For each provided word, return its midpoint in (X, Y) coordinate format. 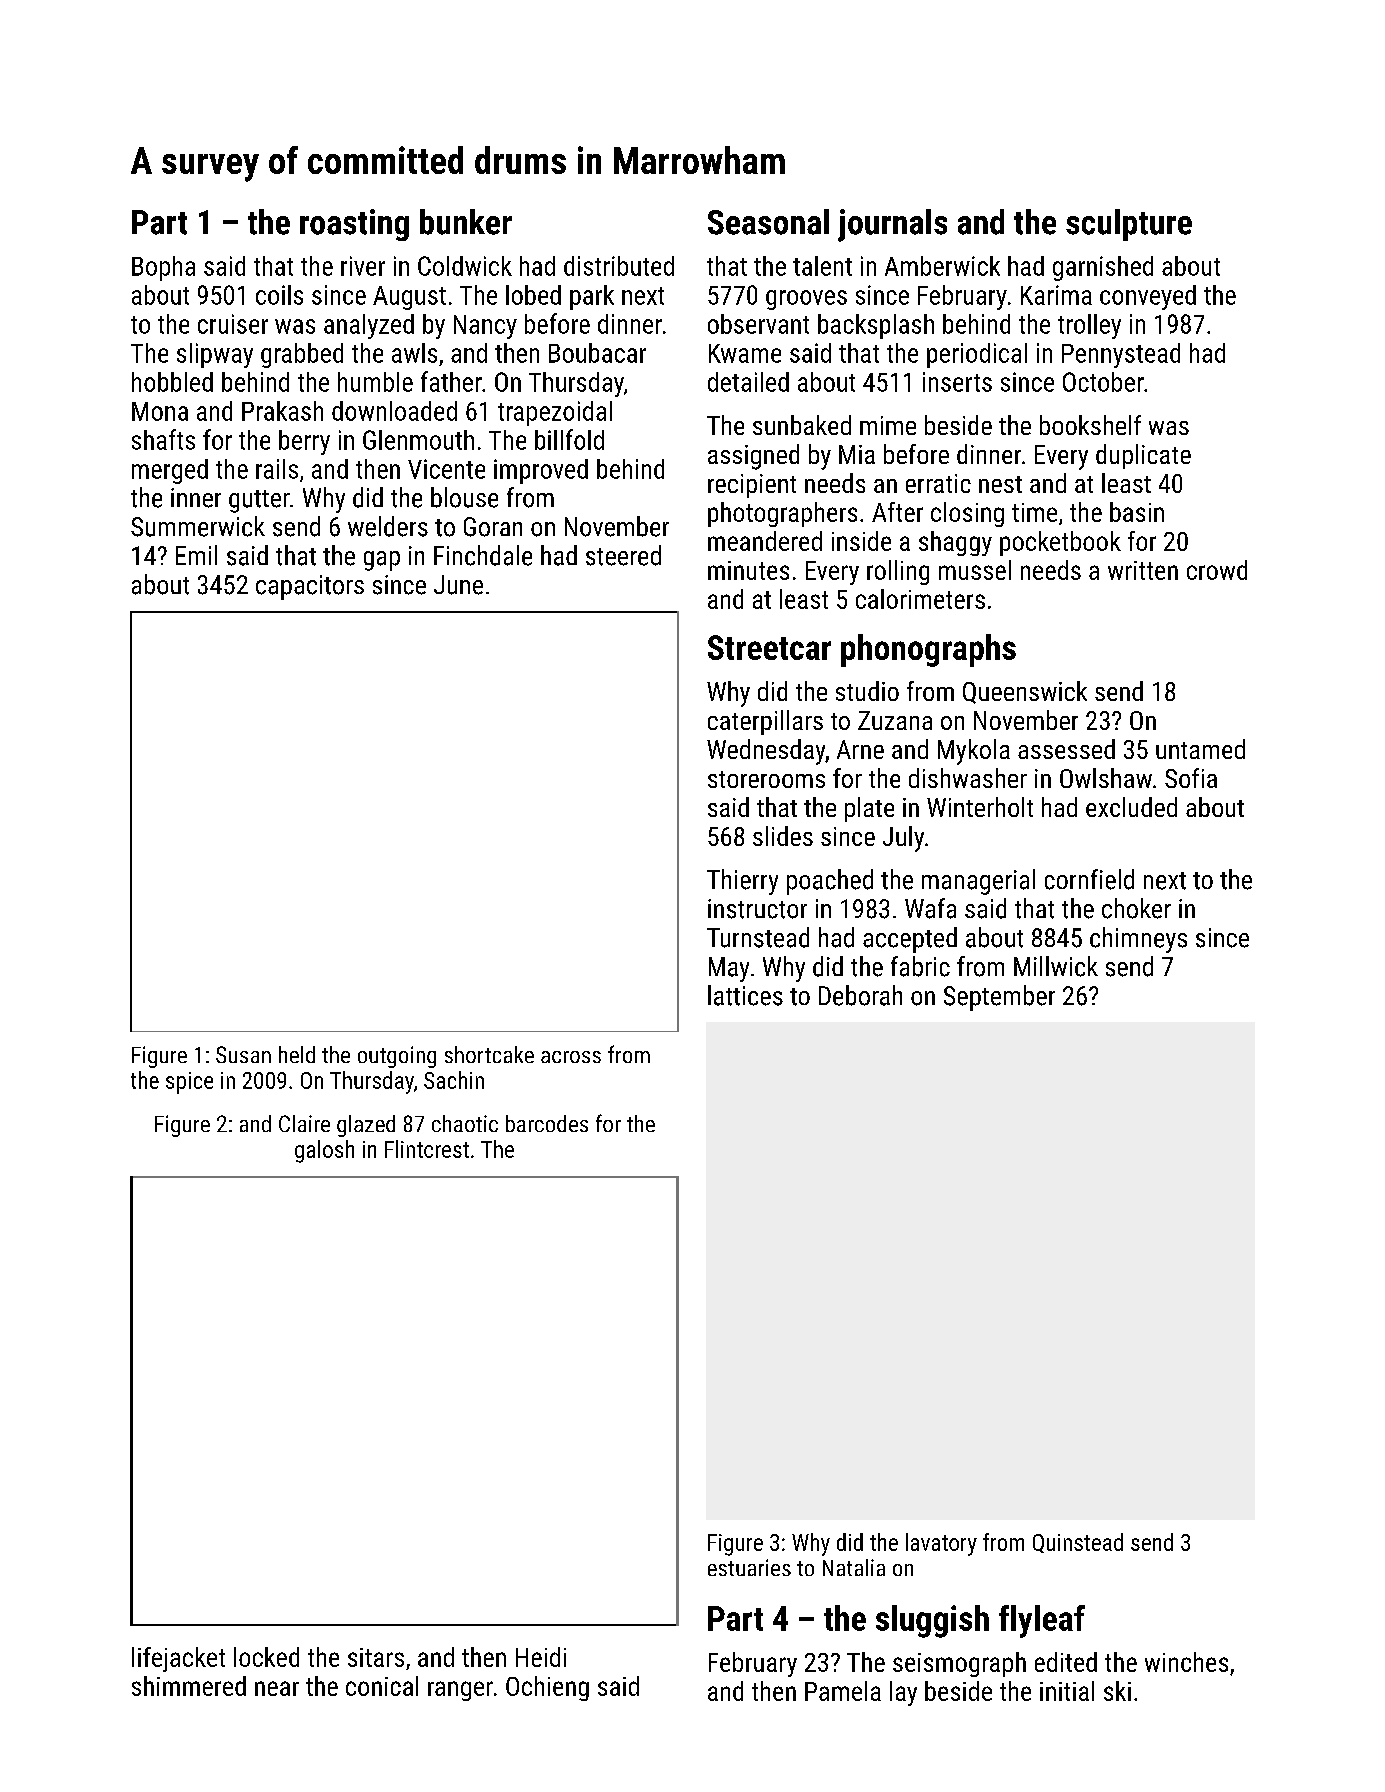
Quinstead (1078, 1543)
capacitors (310, 587)
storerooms (766, 779)
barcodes (547, 1123)
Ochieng (547, 1688)
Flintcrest (427, 1149)
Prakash (282, 411)
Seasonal (768, 222)
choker (1136, 908)
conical (382, 1686)
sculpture (1129, 225)
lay (903, 1693)
